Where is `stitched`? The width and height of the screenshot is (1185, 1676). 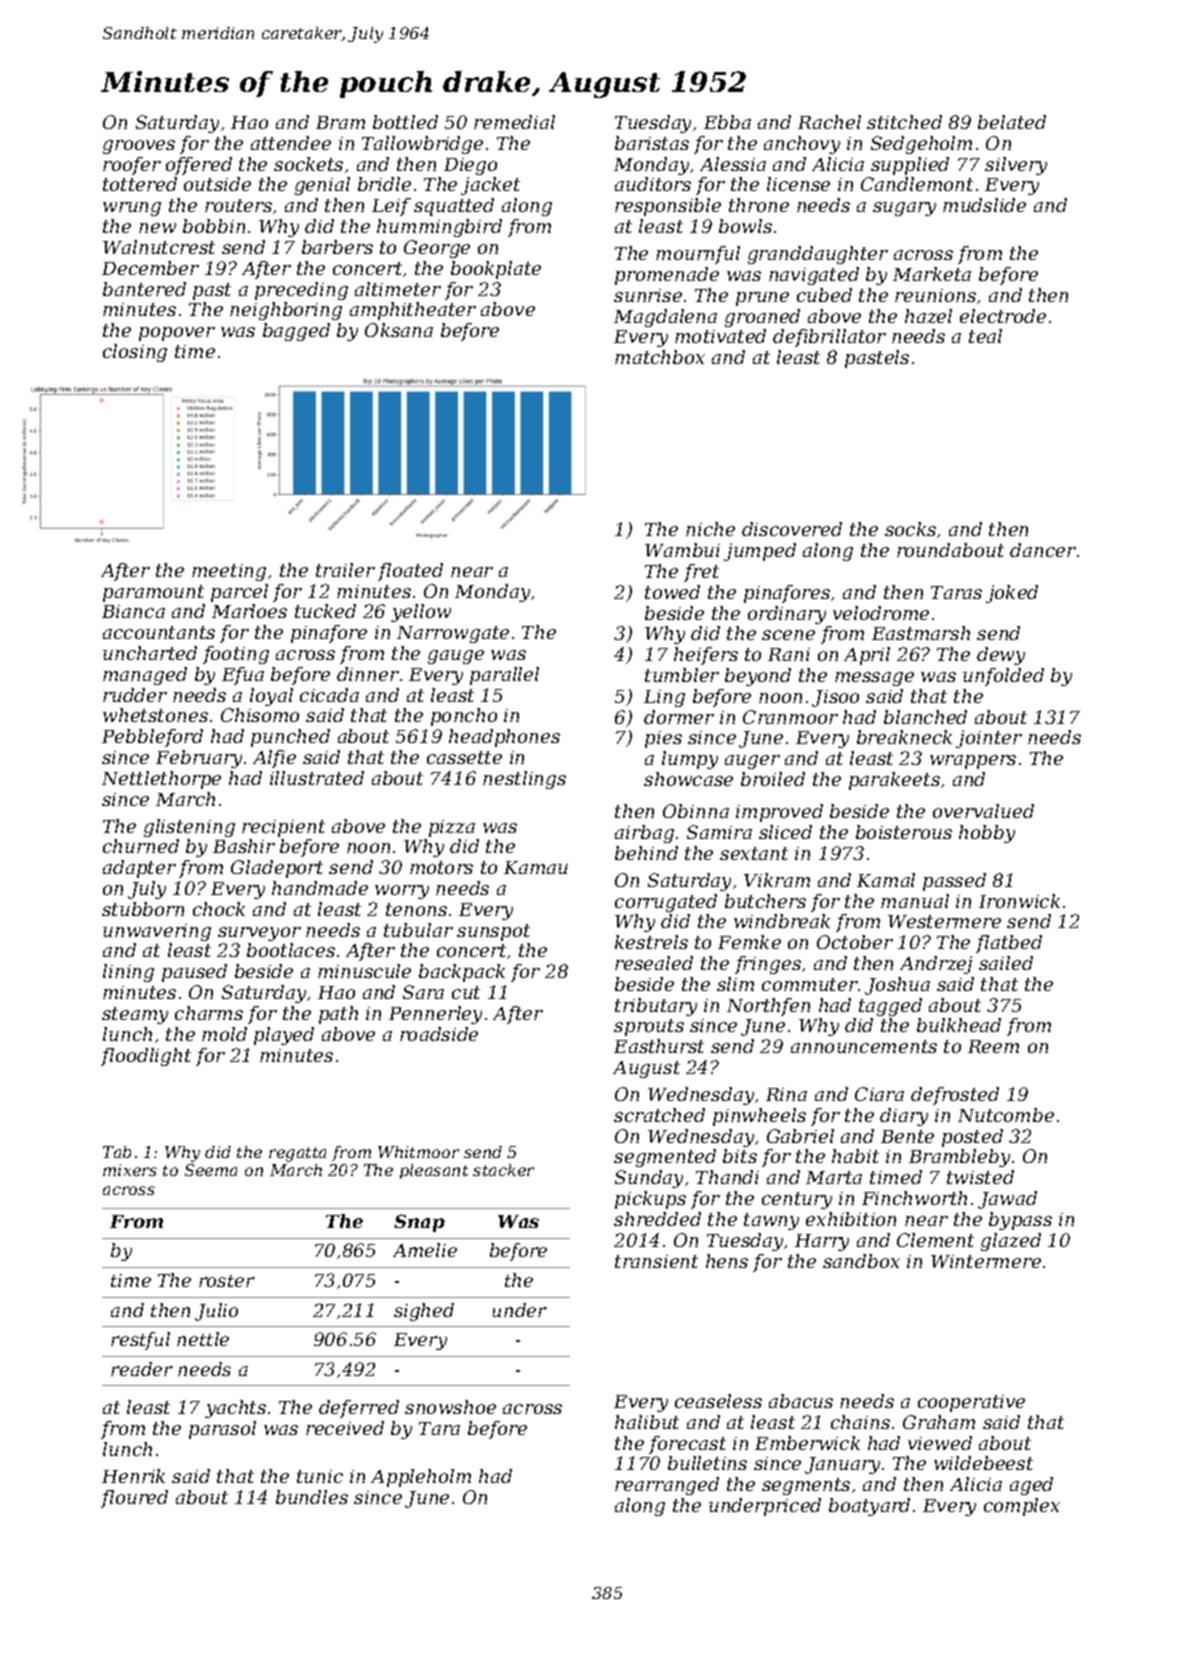 stitched is located at coordinates (904, 122).
